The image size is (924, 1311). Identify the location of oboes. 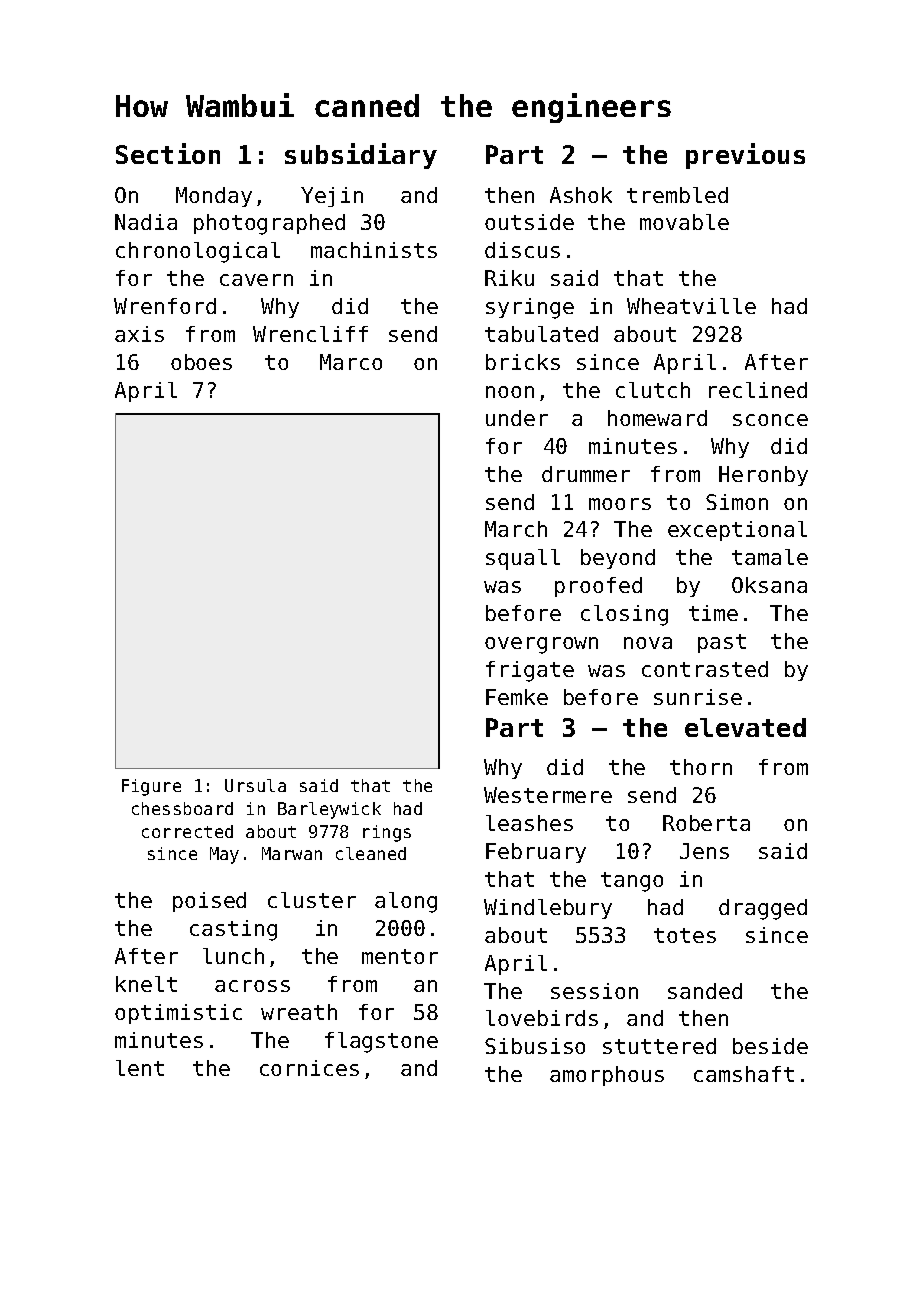
(201, 362).
